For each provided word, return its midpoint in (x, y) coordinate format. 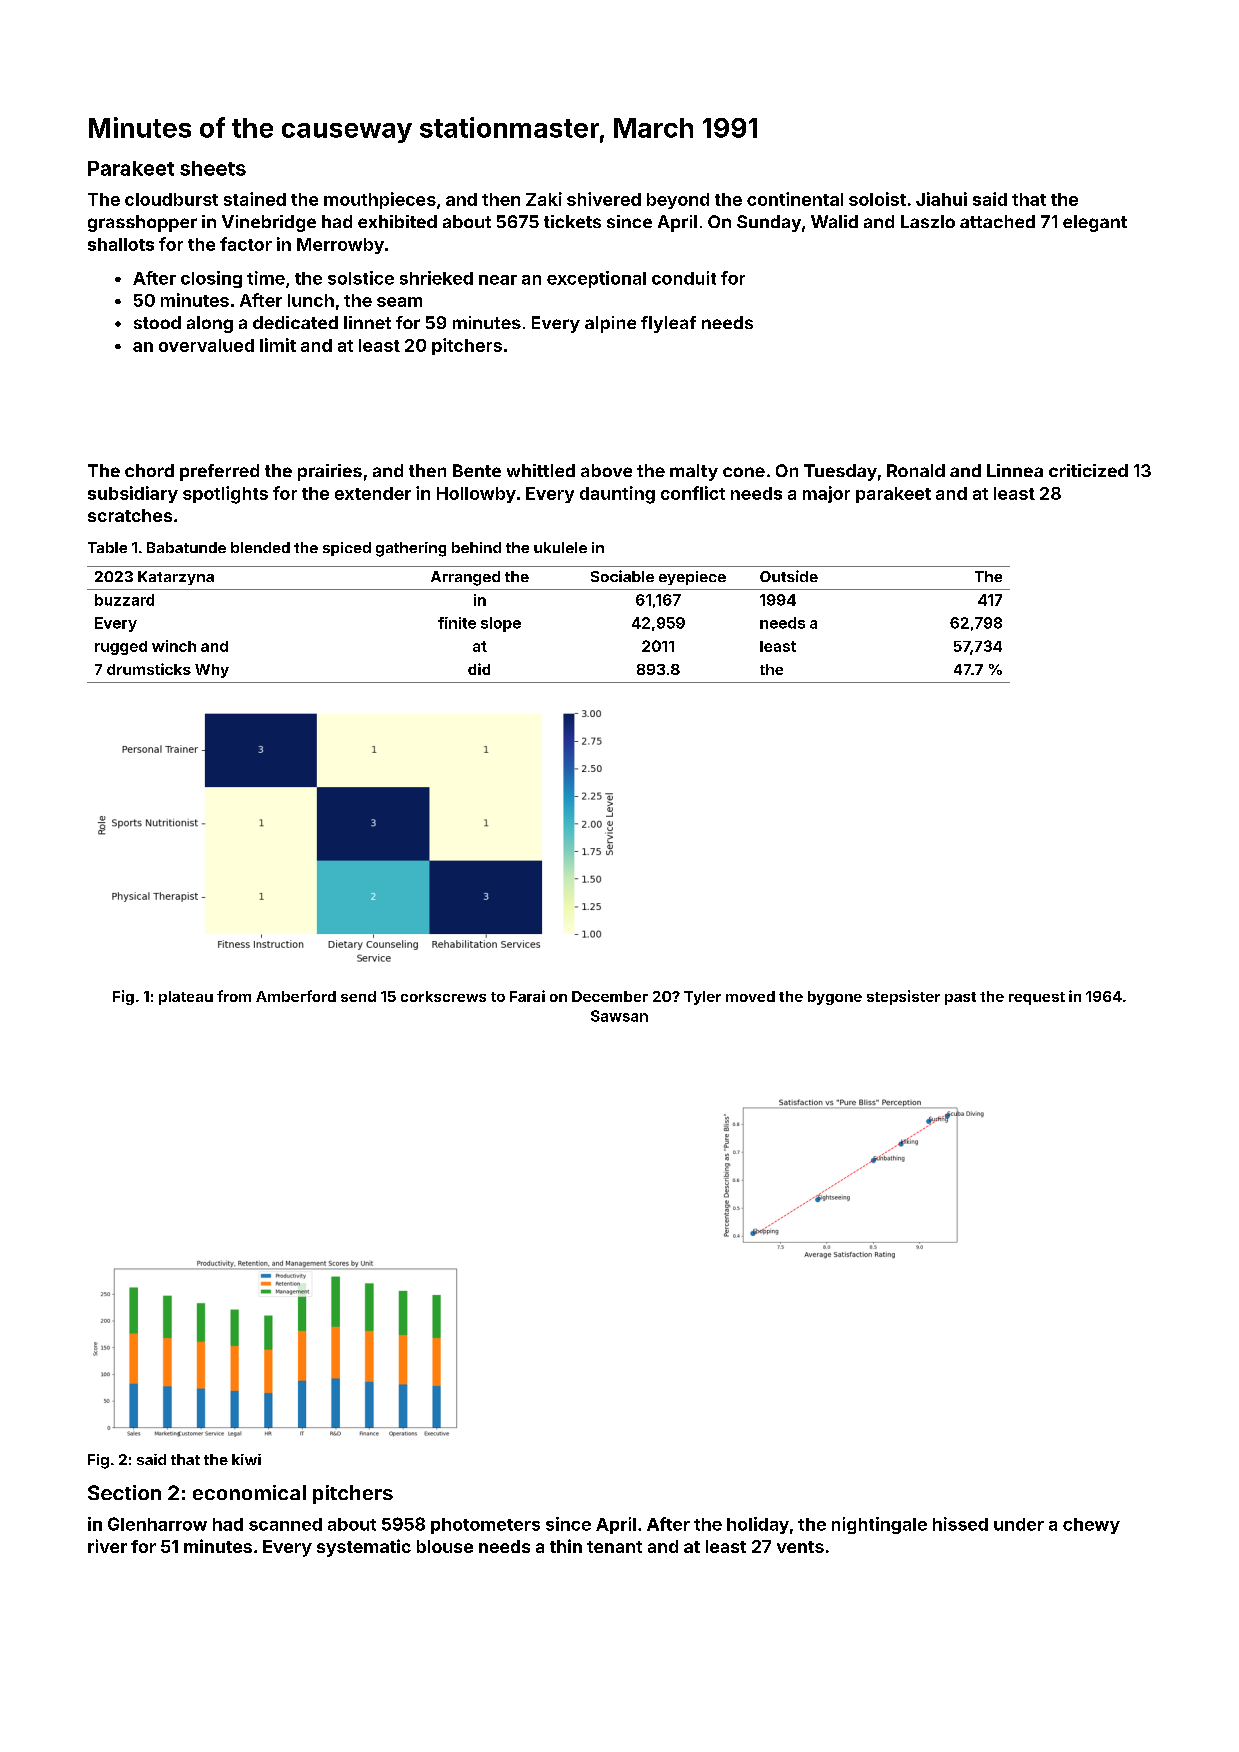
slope (501, 624)
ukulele (560, 547)
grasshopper (142, 223)
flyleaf (668, 324)
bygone (835, 998)
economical (249, 1492)
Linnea (1015, 470)
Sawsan (619, 1016)
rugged (121, 648)
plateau (186, 998)
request (1037, 998)
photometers (485, 1526)
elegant (1095, 223)
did (479, 669)
